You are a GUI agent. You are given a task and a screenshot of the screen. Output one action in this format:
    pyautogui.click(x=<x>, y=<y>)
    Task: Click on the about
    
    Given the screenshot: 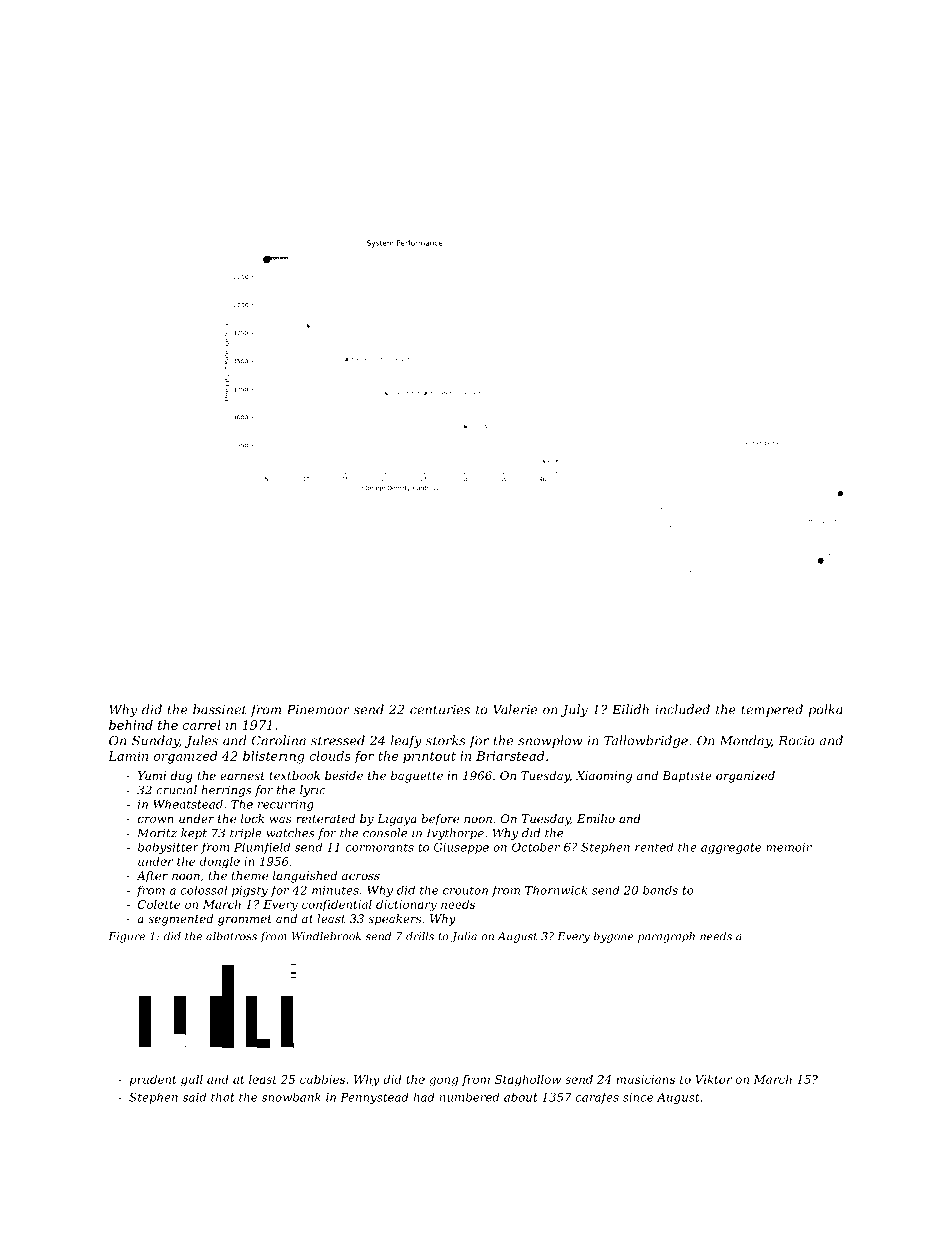 What is the action you would take?
    pyautogui.click(x=521, y=1097)
